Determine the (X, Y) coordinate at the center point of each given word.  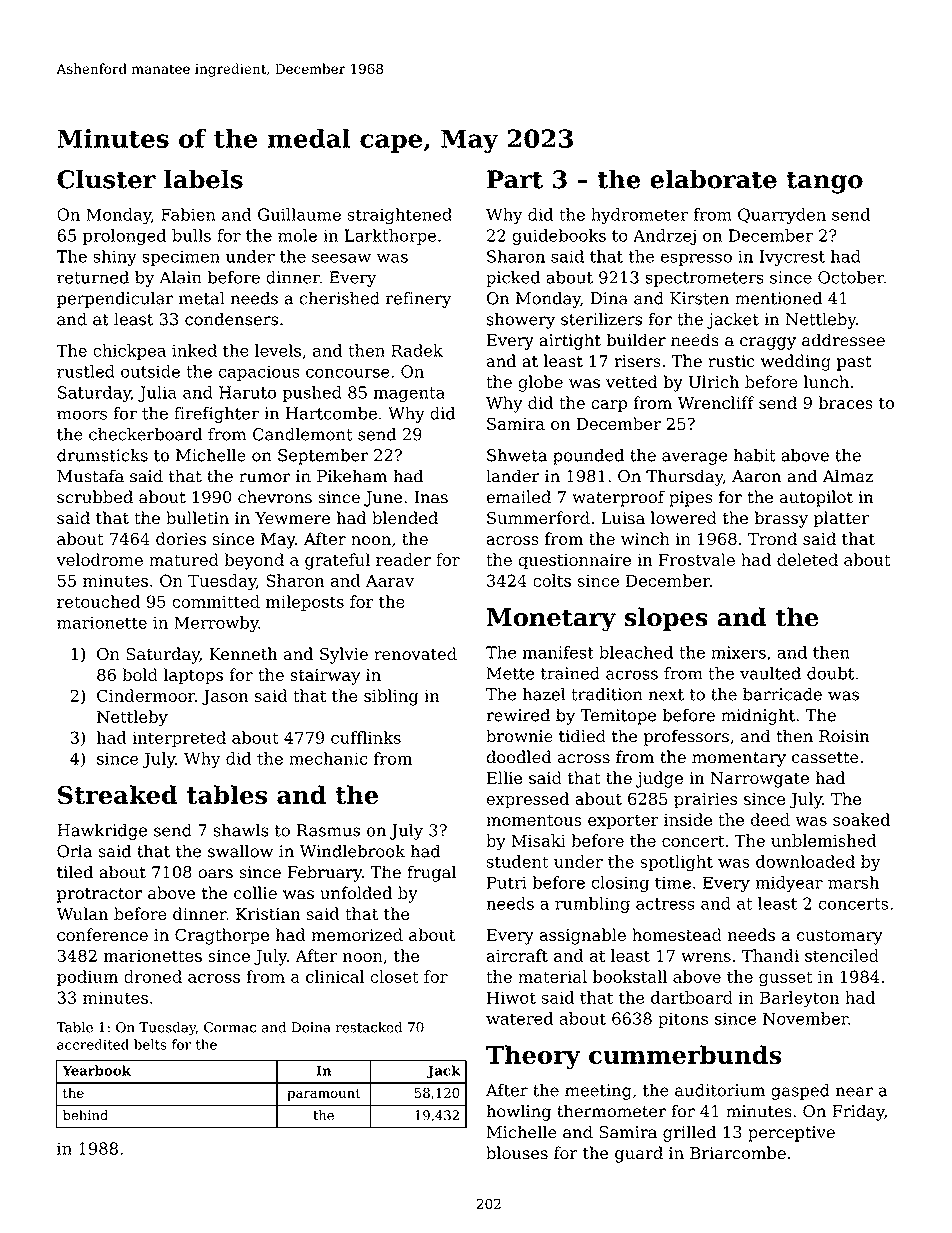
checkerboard (145, 434)
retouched (98, 601)
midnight (758, 716)
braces (845, 402)
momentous (534, 820)
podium (87, 978)
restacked (369, 1027)
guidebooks (559, 237)
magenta (409, 394)
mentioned (778, 298)
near (854, 1092)
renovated (415, 654)
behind (85, 1115)
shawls (240, 830)
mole (297, 235)
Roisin (844, 736)
